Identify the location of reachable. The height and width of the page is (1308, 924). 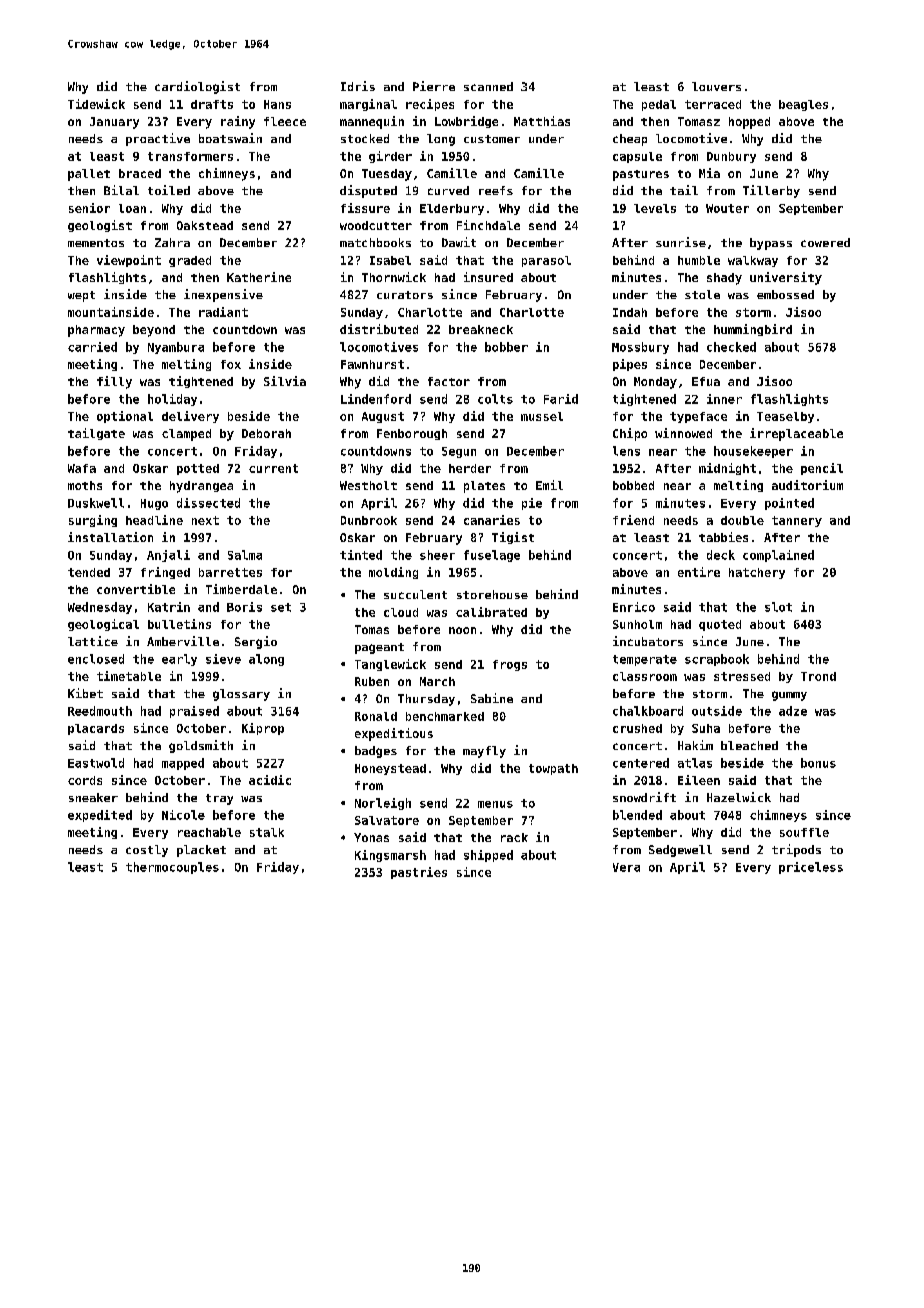
(209, 832).
